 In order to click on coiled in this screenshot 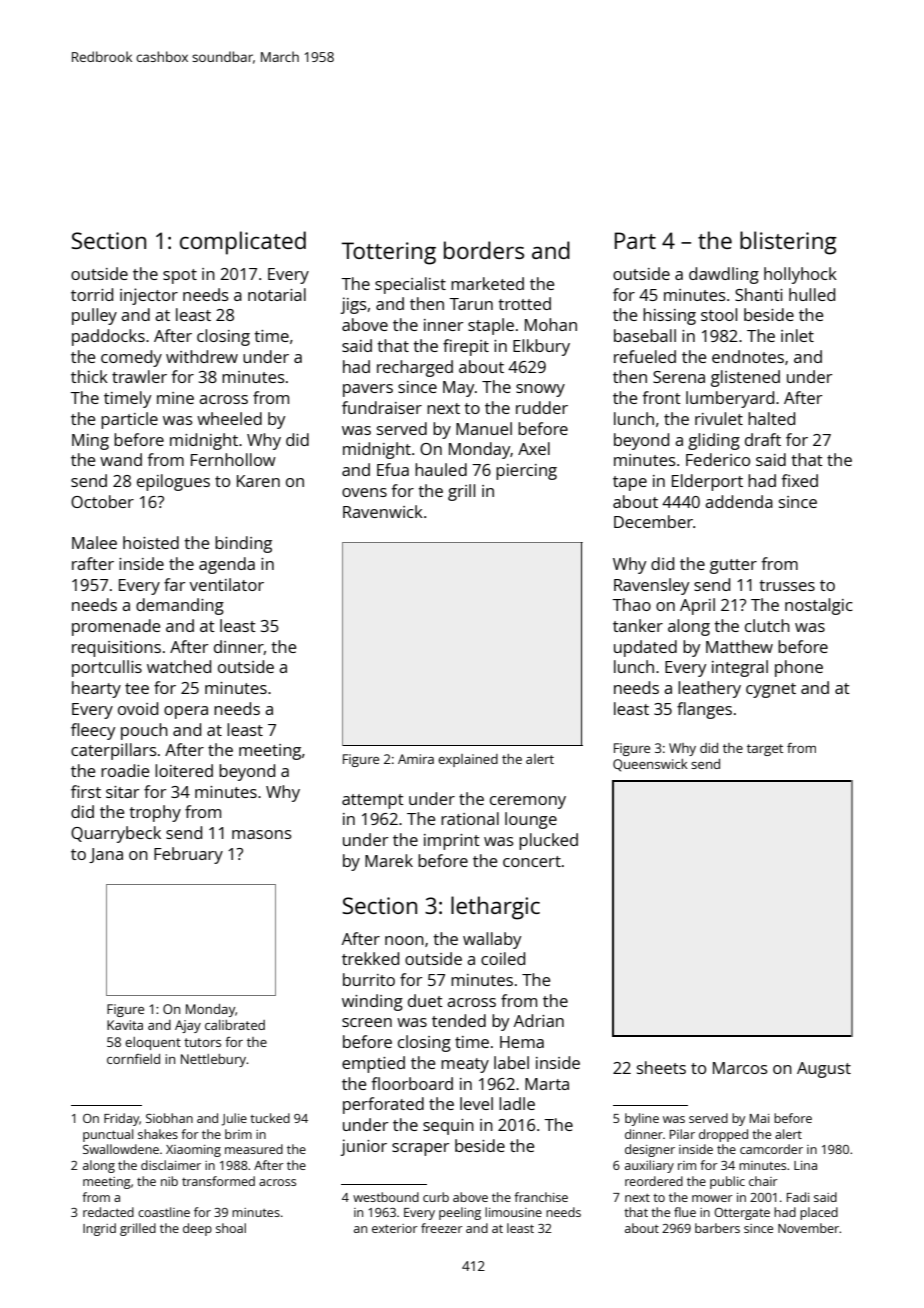, I will do `click(503, 958)`.
